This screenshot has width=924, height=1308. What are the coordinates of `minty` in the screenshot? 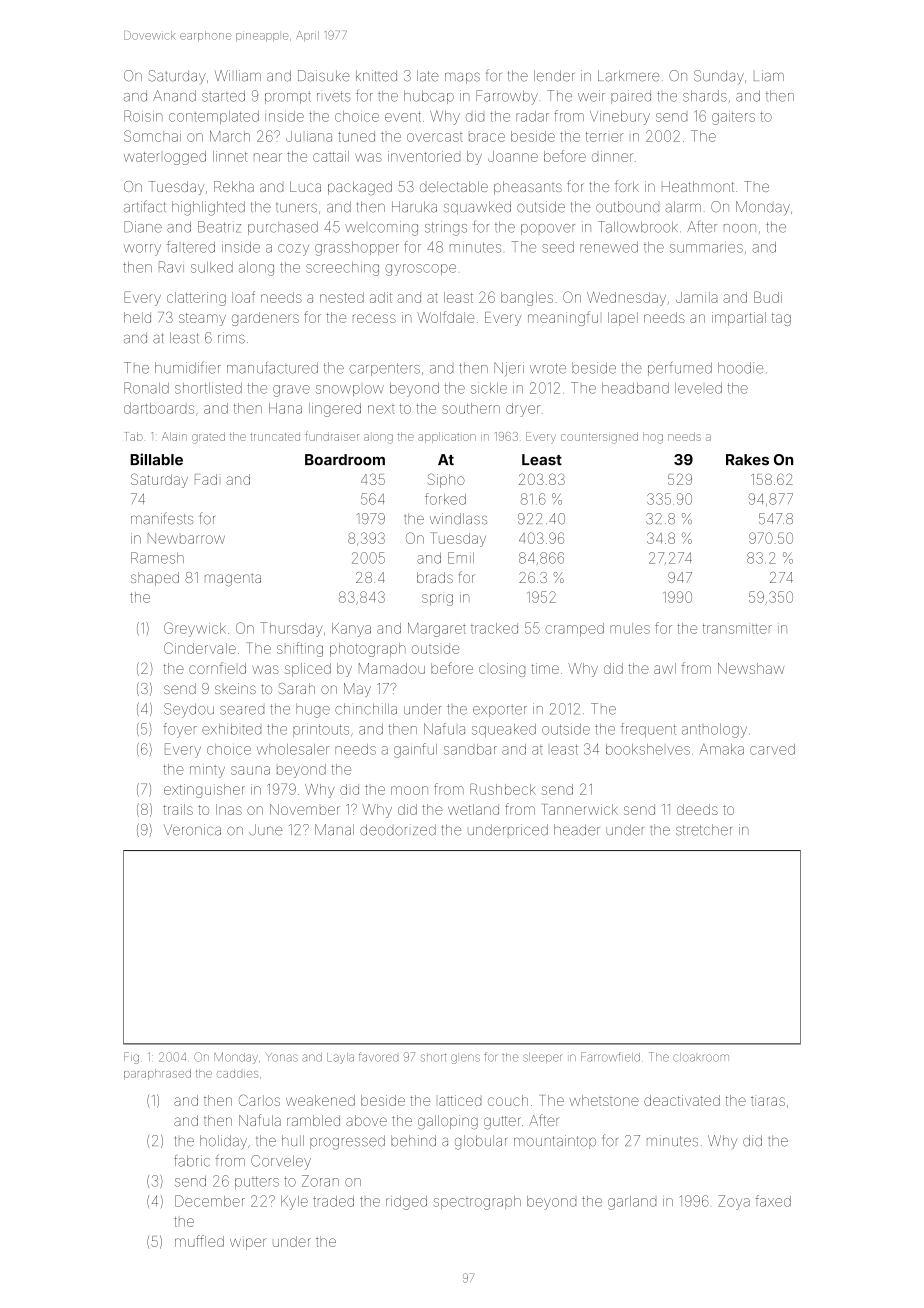 It's located at (207, 771).
